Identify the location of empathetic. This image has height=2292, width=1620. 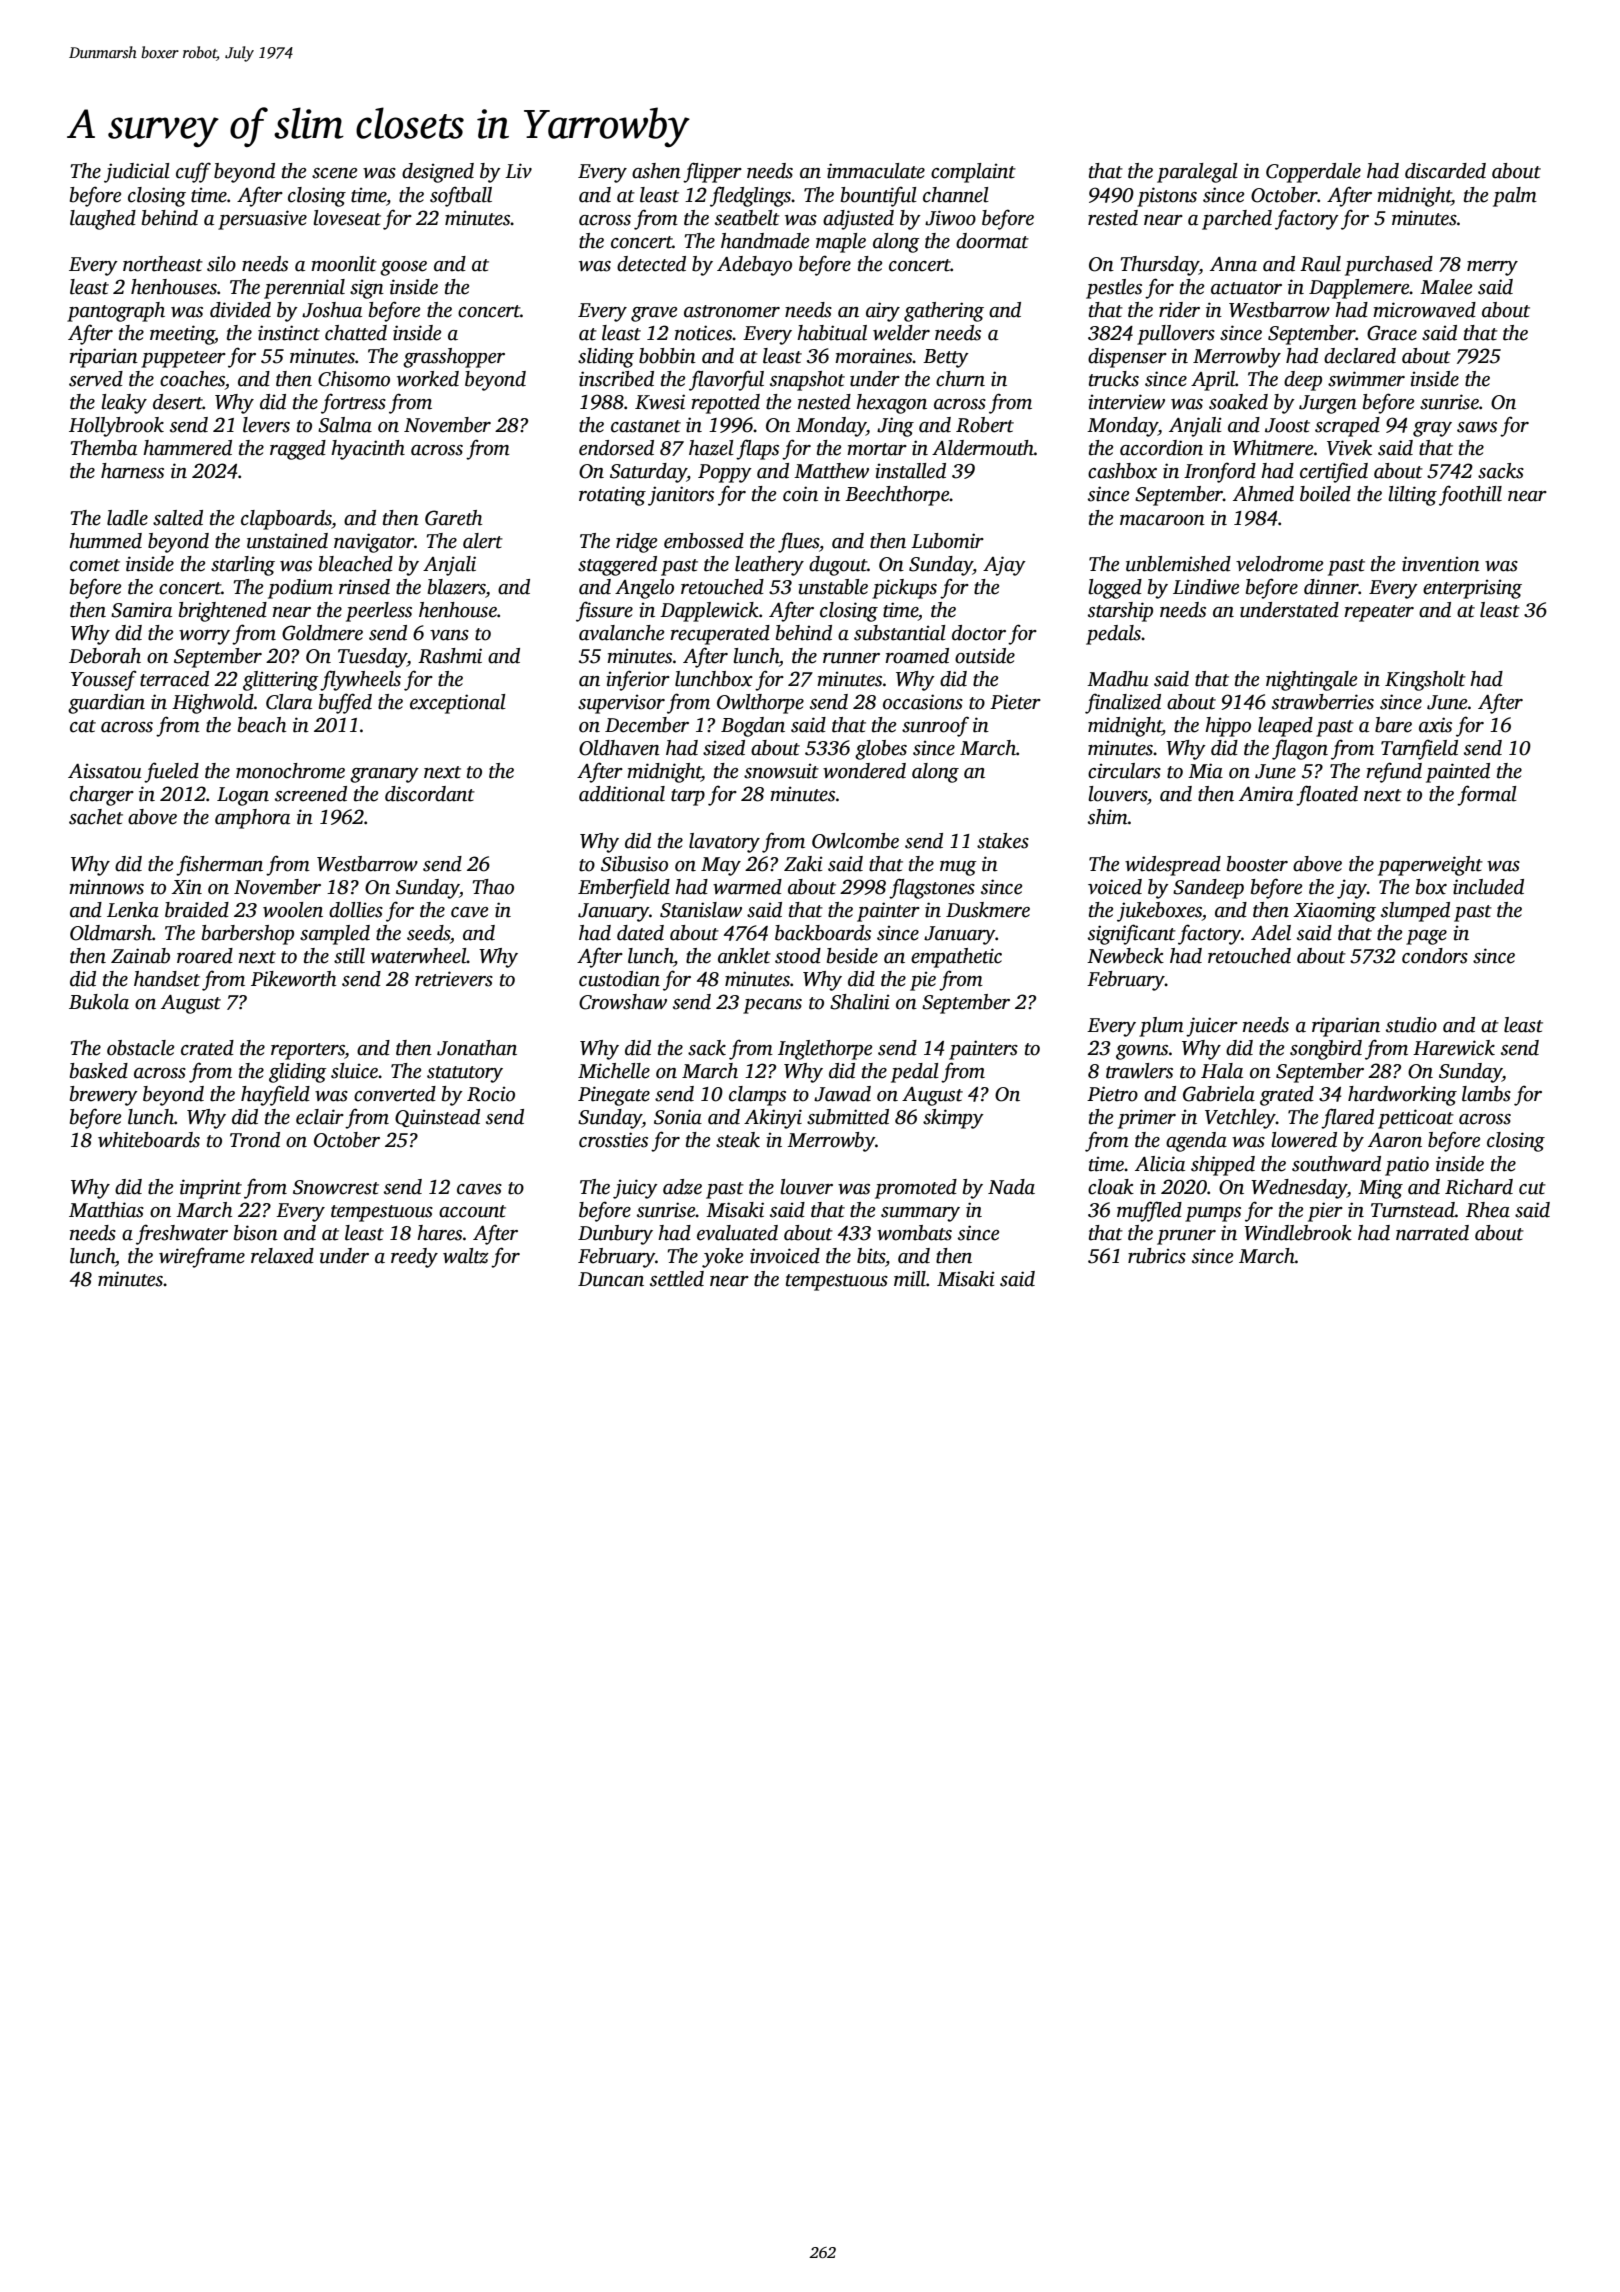
(956, 958).
